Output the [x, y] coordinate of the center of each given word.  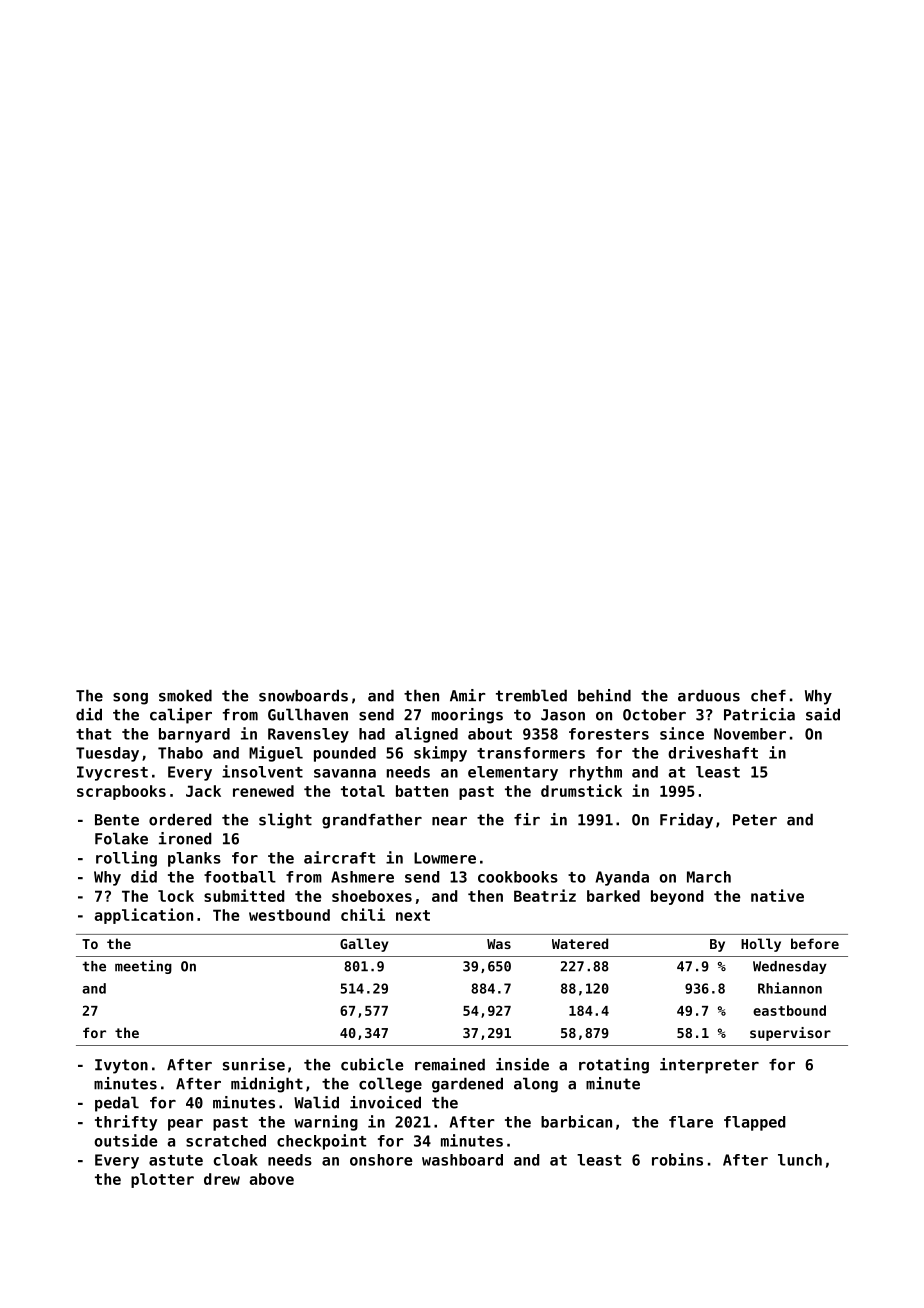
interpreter [709, 1066]
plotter [162, 1180]
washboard [462, 1160]
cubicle [372, 1064]
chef [768, 695]
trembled [531, 695]
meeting [143, 967]
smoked [185, 695]
